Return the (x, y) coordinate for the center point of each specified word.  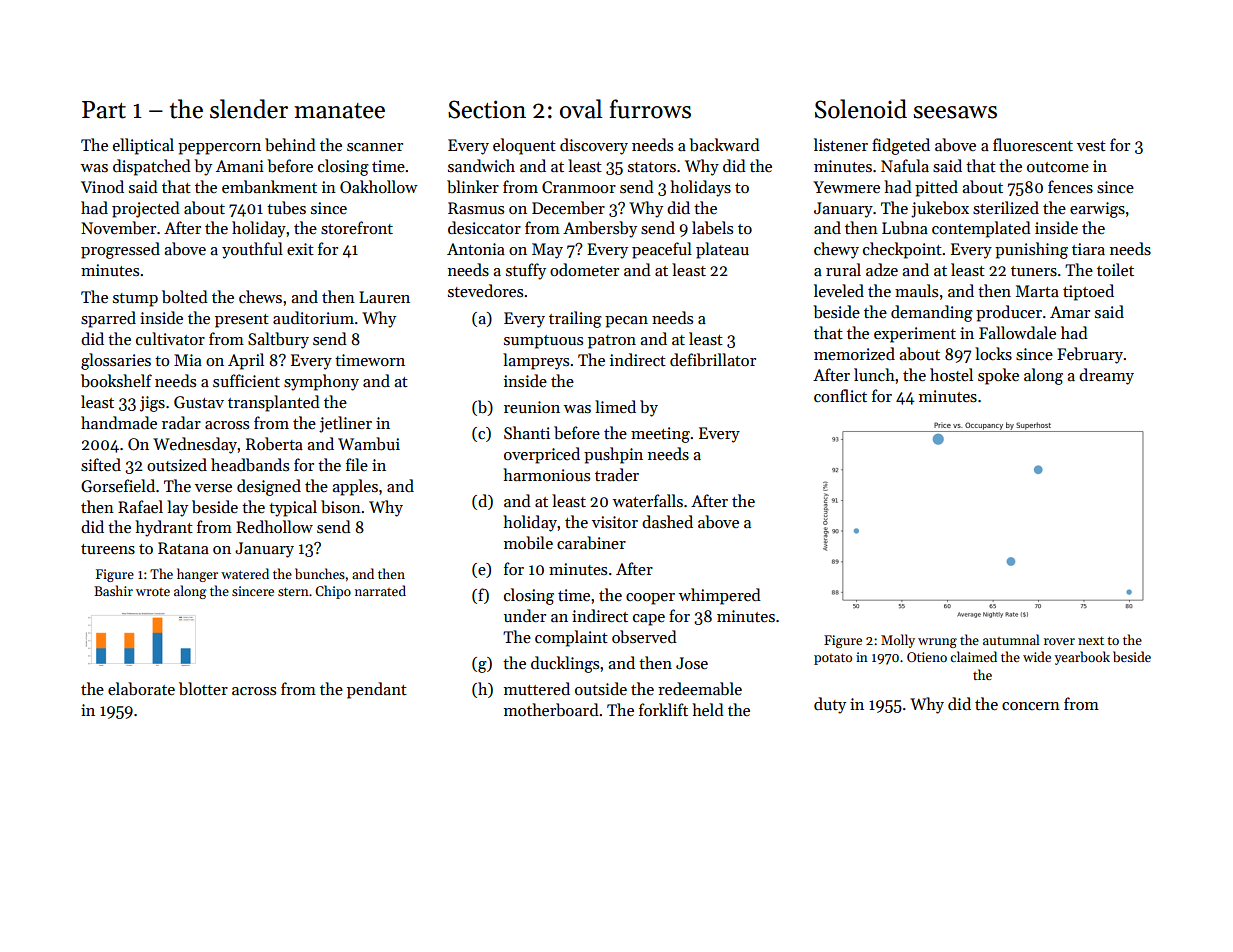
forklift (663, 709)
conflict (840, 395)
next (1091, 641)
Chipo (333, 592)
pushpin (613, 455)
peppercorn (219, 149)
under (525, 615)
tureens (108, 549)
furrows (650, 109)
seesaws (955, 112)
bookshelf (116, 380)
